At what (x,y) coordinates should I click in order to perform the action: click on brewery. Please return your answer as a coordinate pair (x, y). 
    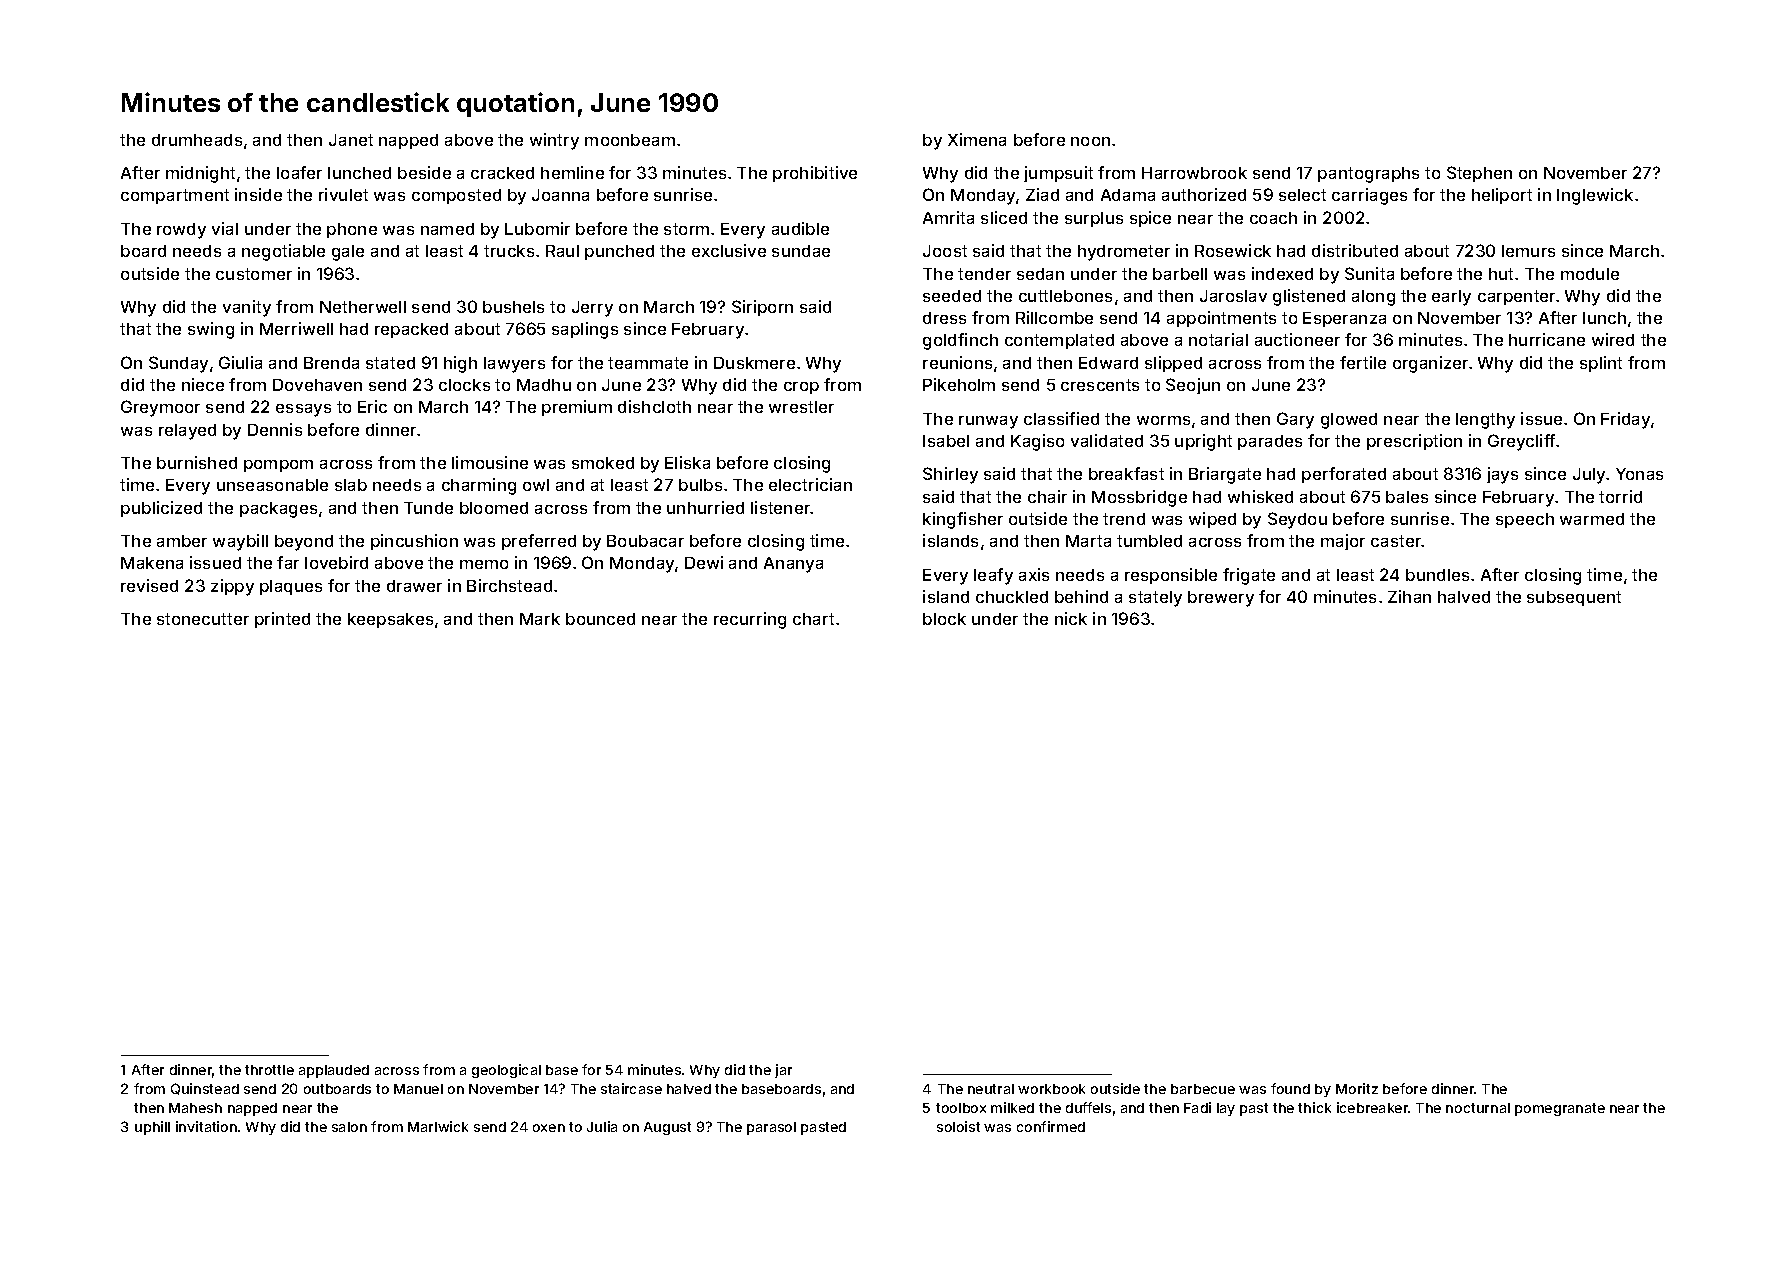
    Looking at the image, I should click on (1221, 599).
